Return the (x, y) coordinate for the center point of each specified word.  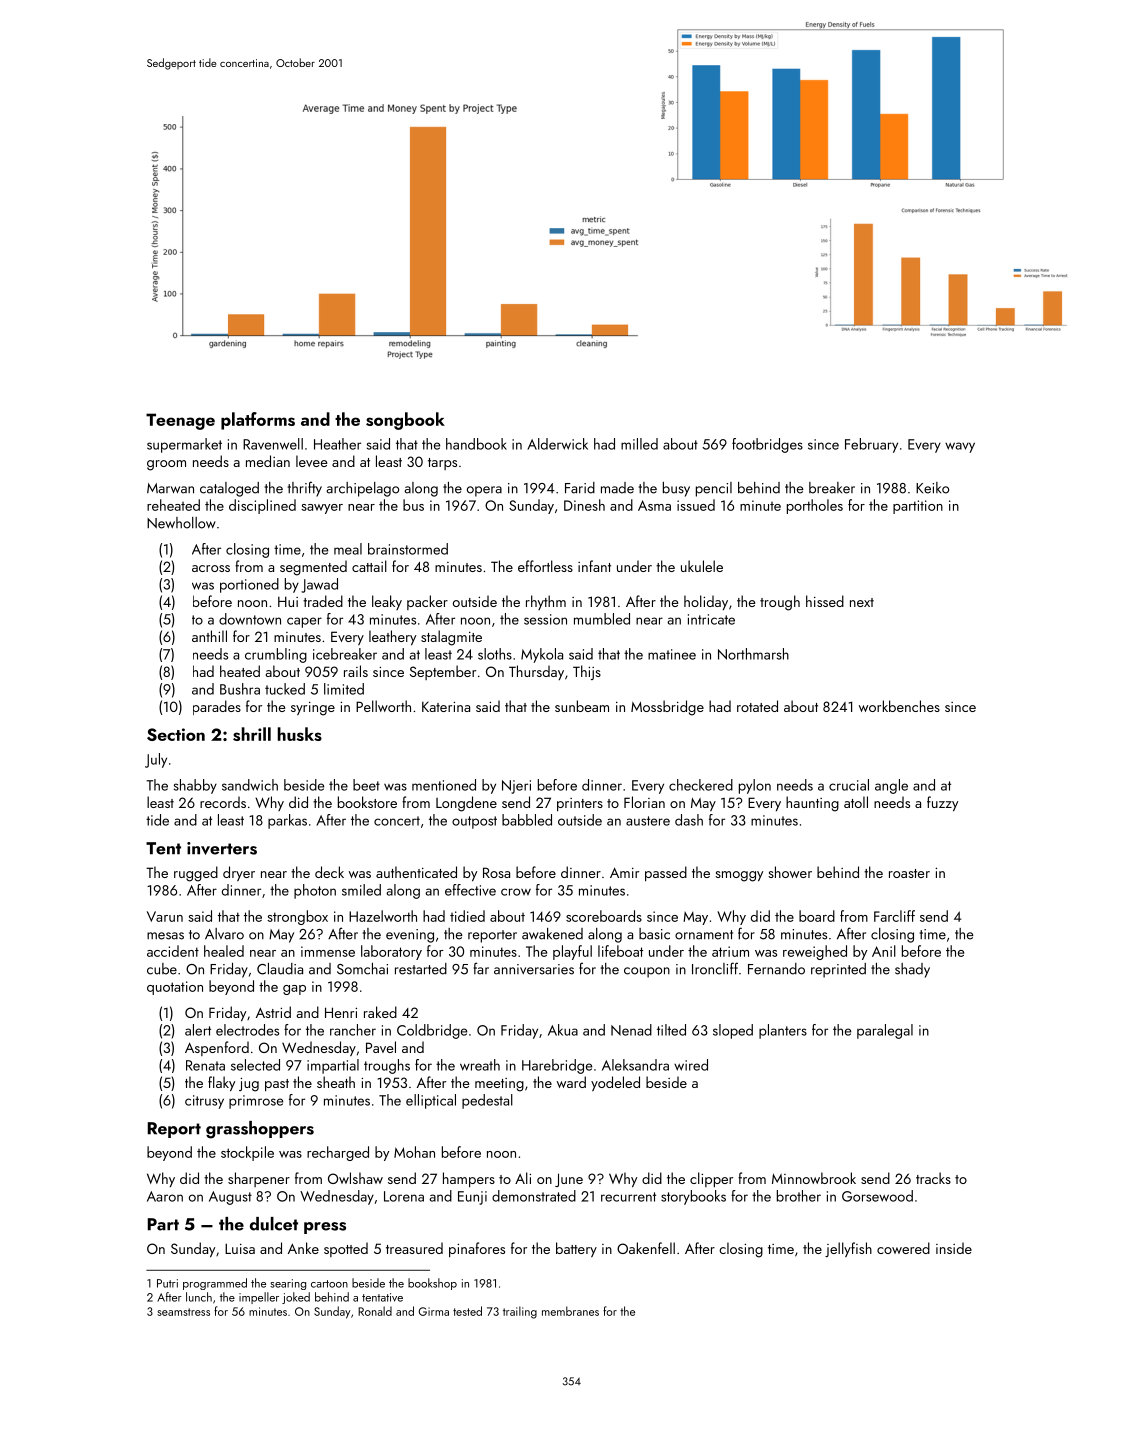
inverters (222, 848)
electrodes (247, 1030)
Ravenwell (273, 444)
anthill (209, 636)
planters (783, 1031)
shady (912, 970)
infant (594, 566)
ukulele (702, 566)
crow (516, 892)
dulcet (274, 1224)
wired (691, 1065)
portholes (815, 506)
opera (484, 491)
